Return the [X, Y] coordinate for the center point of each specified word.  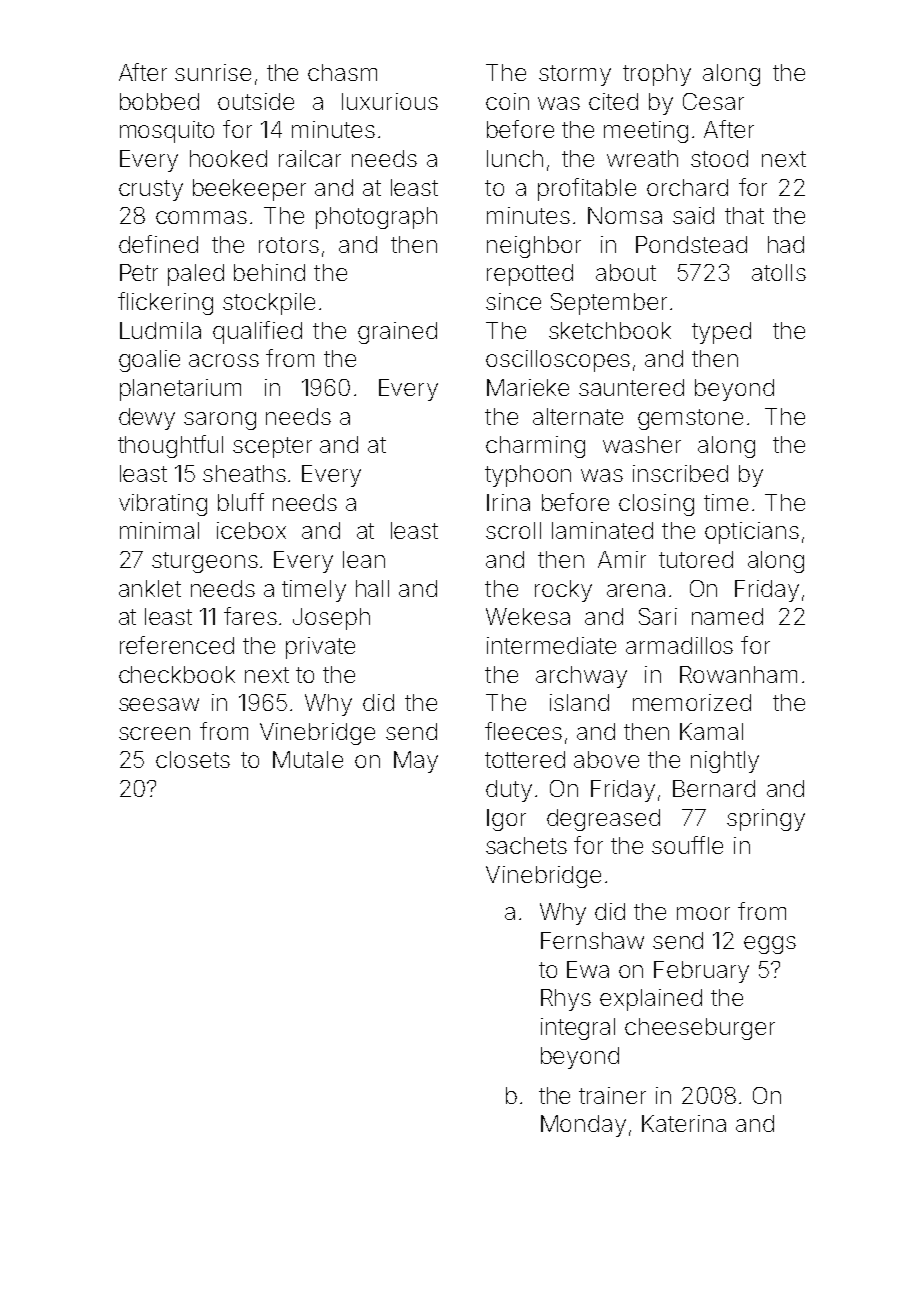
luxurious [390, 101]
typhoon [528, 476]
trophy [657, 75]
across [224, 360]
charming [535, 447]
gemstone [690, 419]
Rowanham [738, 674]
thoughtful [170, 446]
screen [154, 733]
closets [193, 759]
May [416, 762]
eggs [770, 945]
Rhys [566, 1000]
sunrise [213, 72]
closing [656, 505]
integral [578, 1029]
